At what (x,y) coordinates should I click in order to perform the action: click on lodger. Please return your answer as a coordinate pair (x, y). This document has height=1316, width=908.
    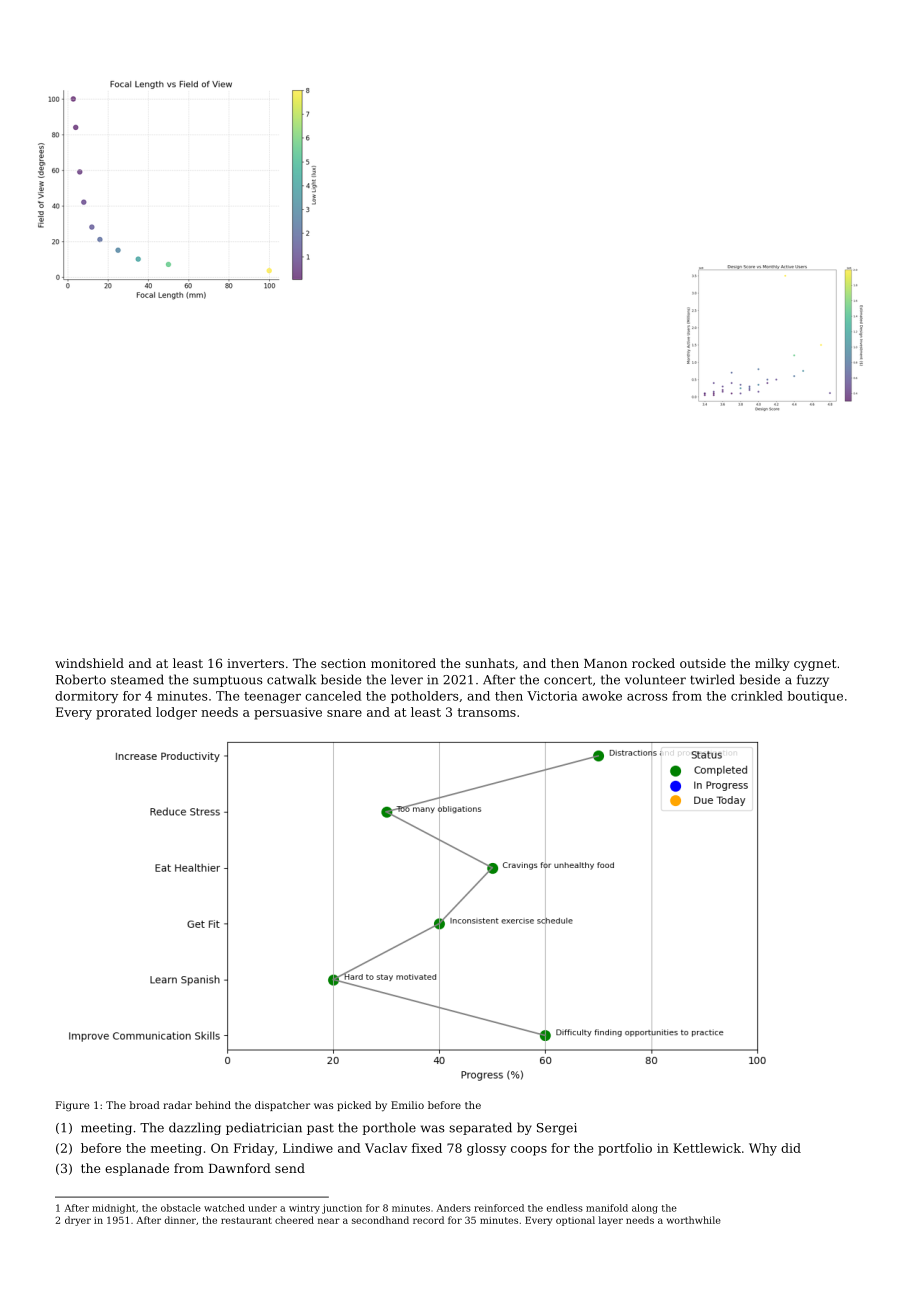
    Looking at the image, I should click on (176, 713).
